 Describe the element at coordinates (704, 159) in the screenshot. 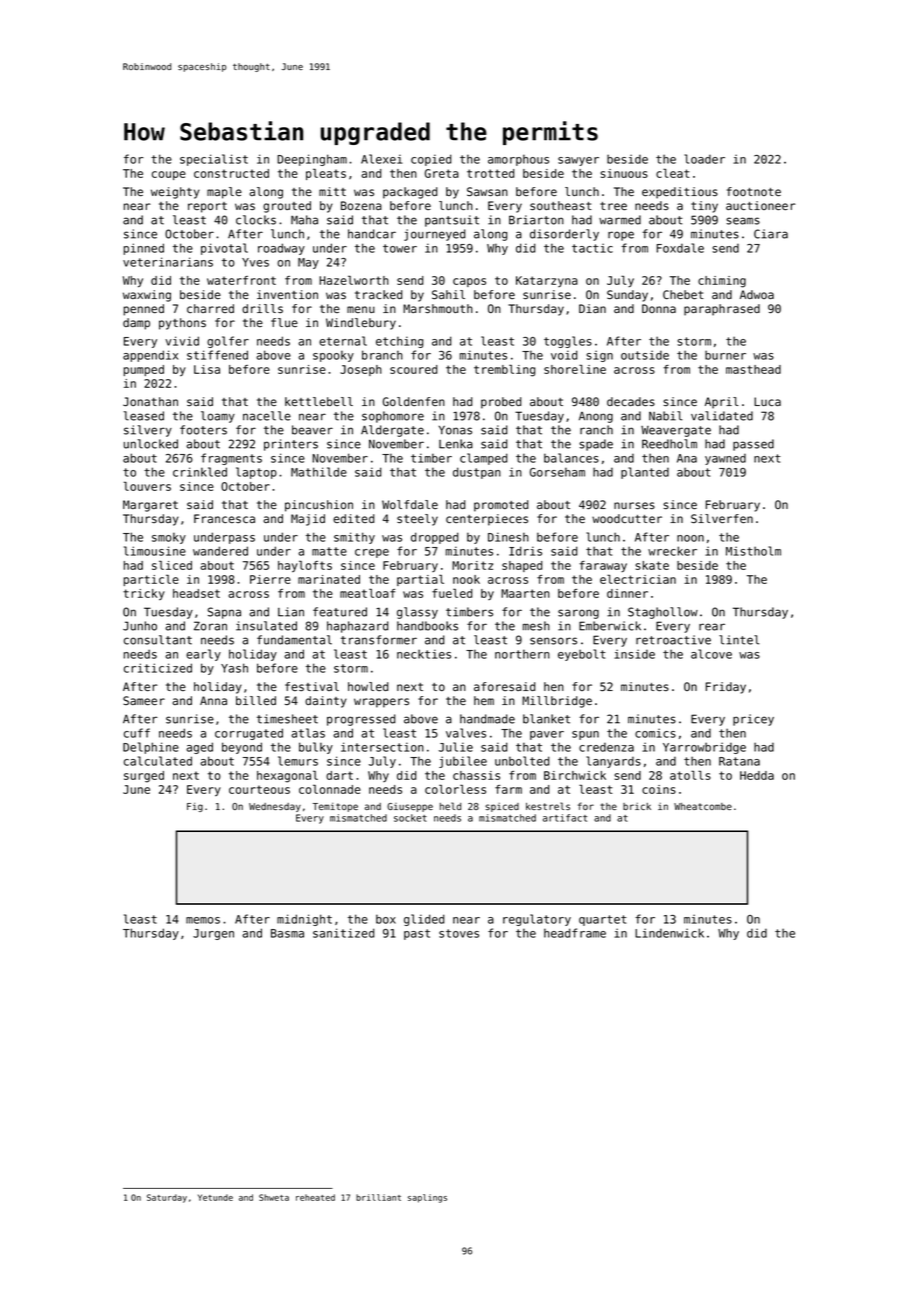

I see `loader` at that location.
